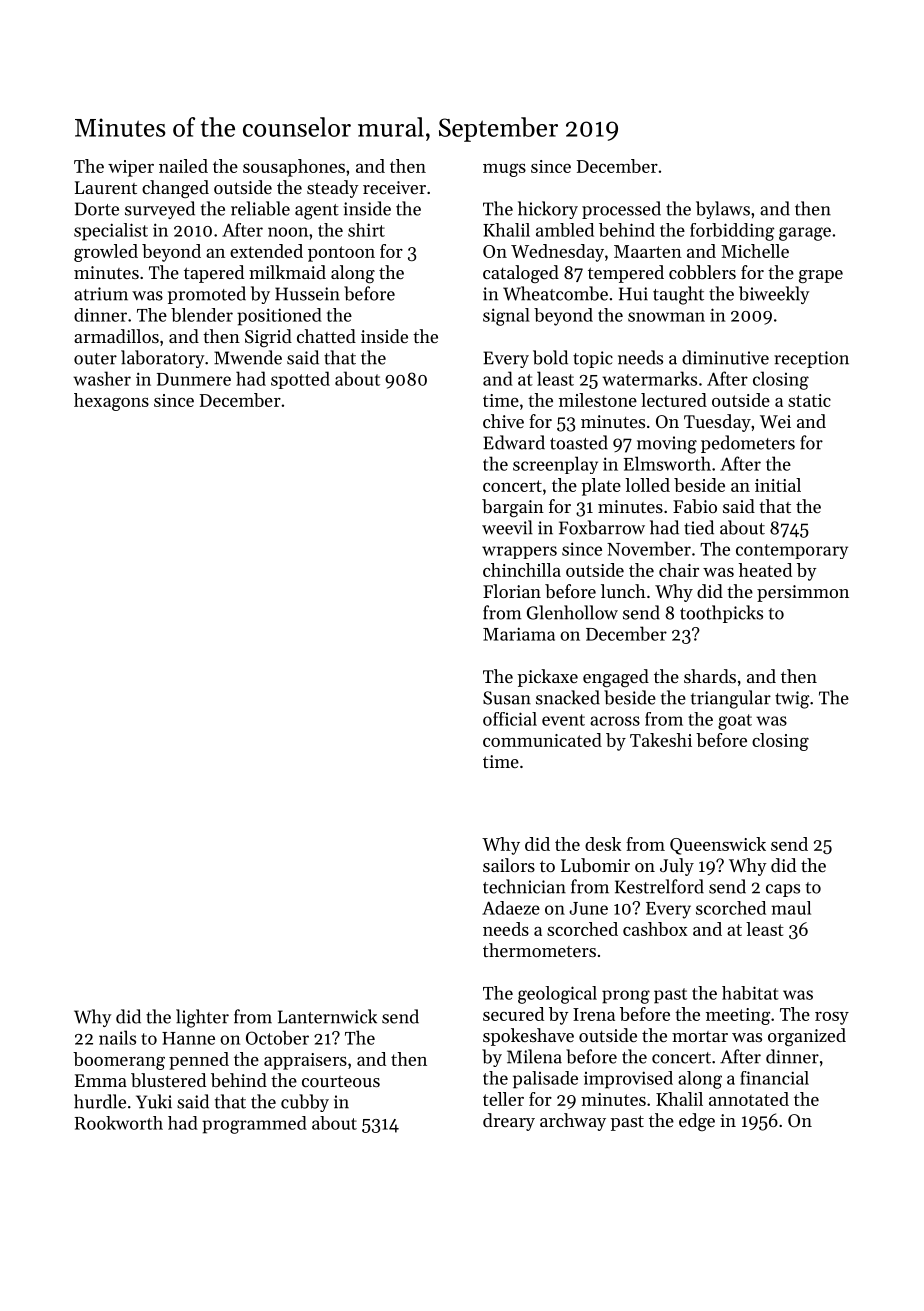  I want to click on annotated, so click(749, 1099).
